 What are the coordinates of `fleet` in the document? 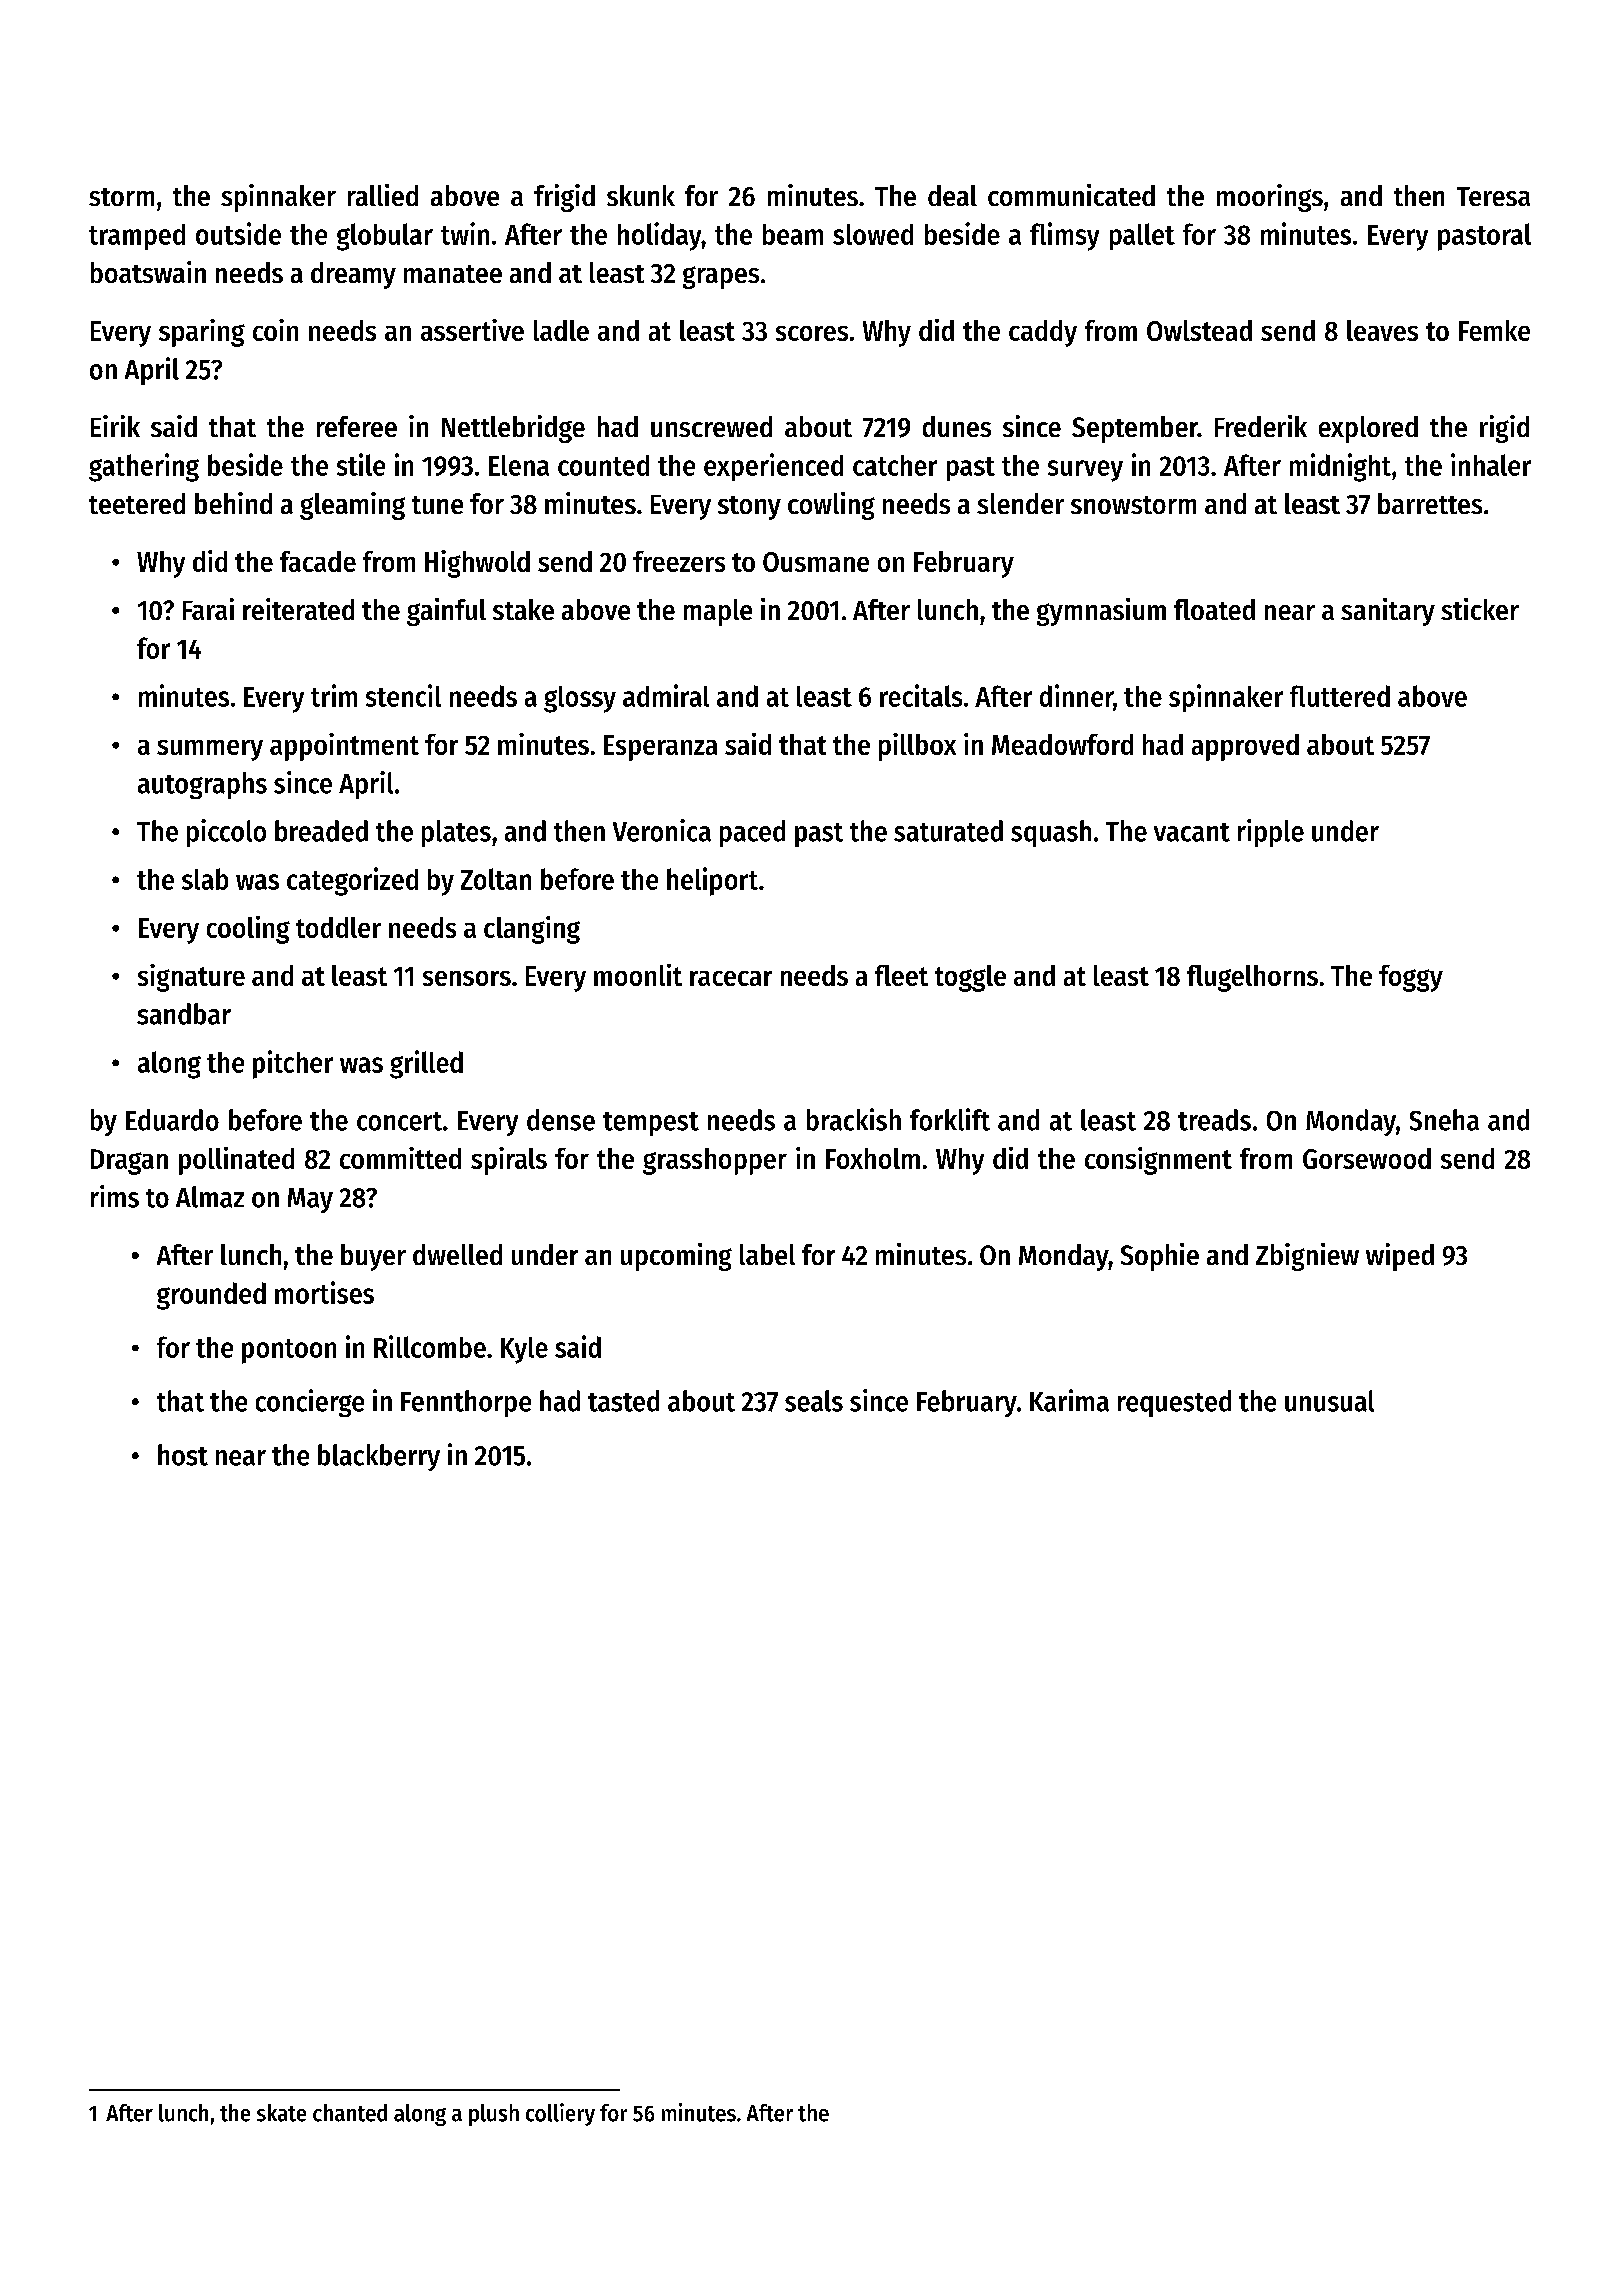 It's located at (901, 975).
